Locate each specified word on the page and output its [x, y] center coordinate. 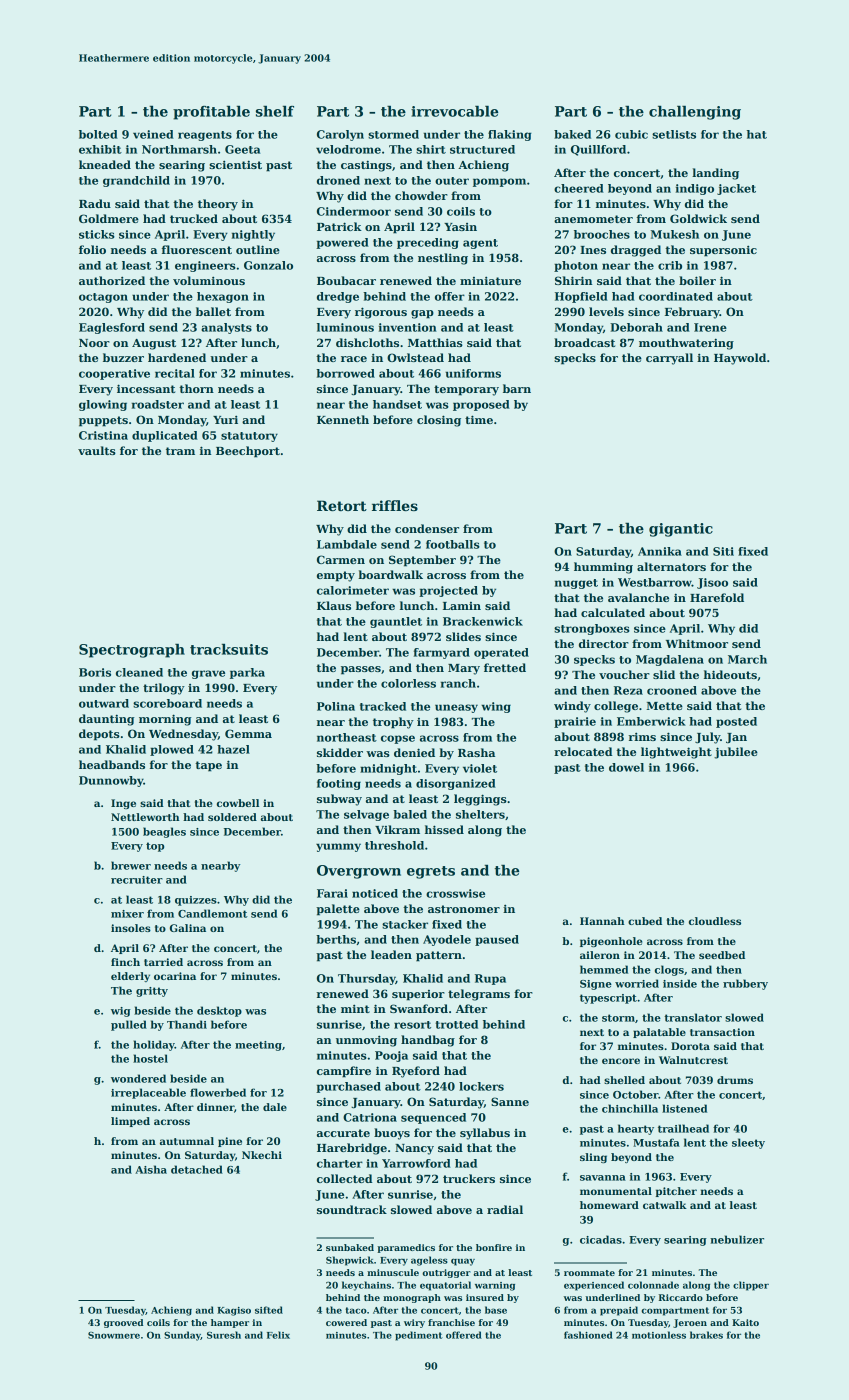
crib [670, 265]
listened [684, 1108]
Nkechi [262, 1155]
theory [218, 205]
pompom [499, 182]
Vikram [397, 829]
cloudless [715, 921]
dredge [338, 297]
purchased [348, 1087]
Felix [278, 1335]
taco [356, 1310]
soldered [232, 817]
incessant [146, 388]
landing [715, 174]
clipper [751, 1286]
